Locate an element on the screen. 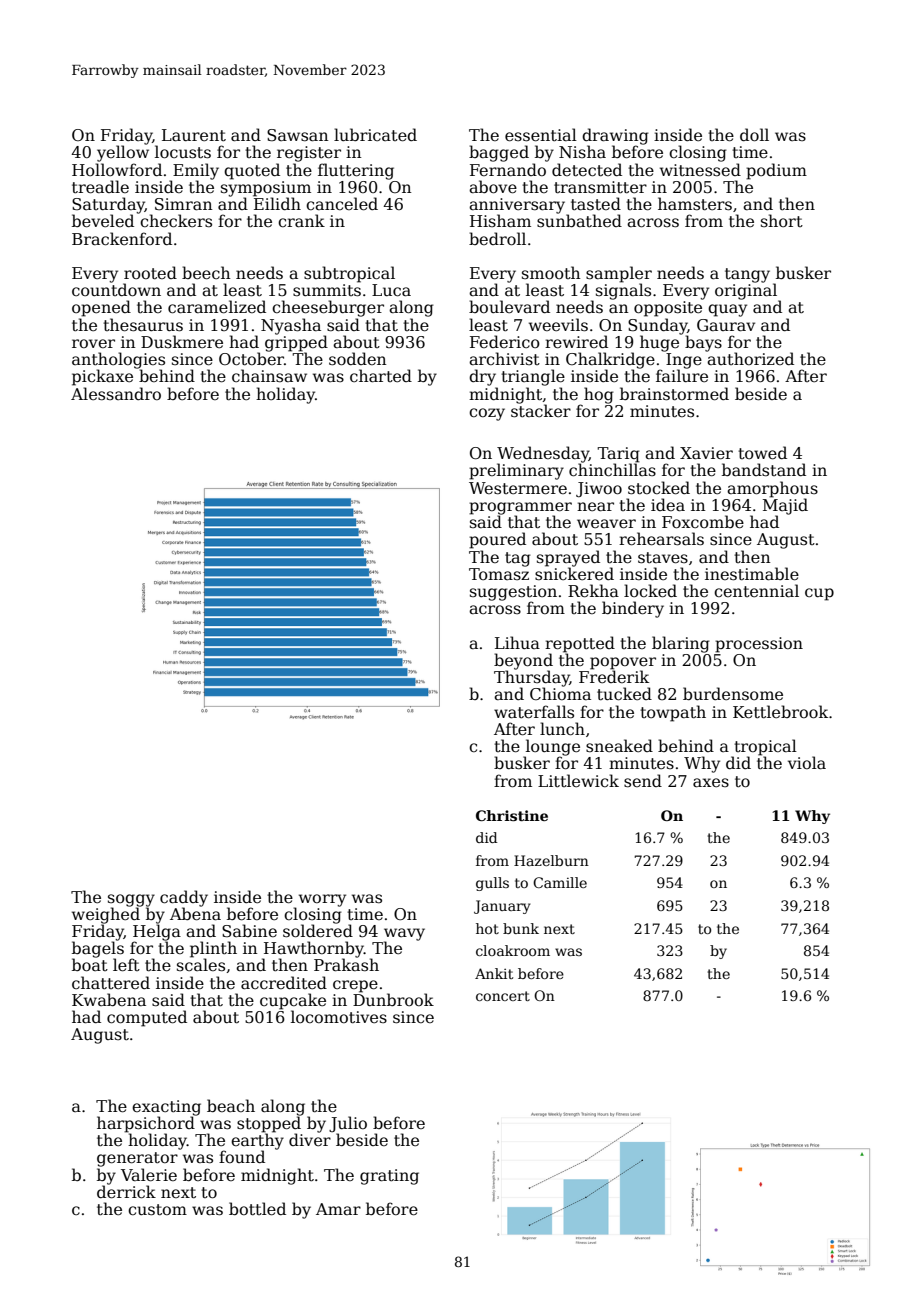  axes is located at coordinates (711, 783).
